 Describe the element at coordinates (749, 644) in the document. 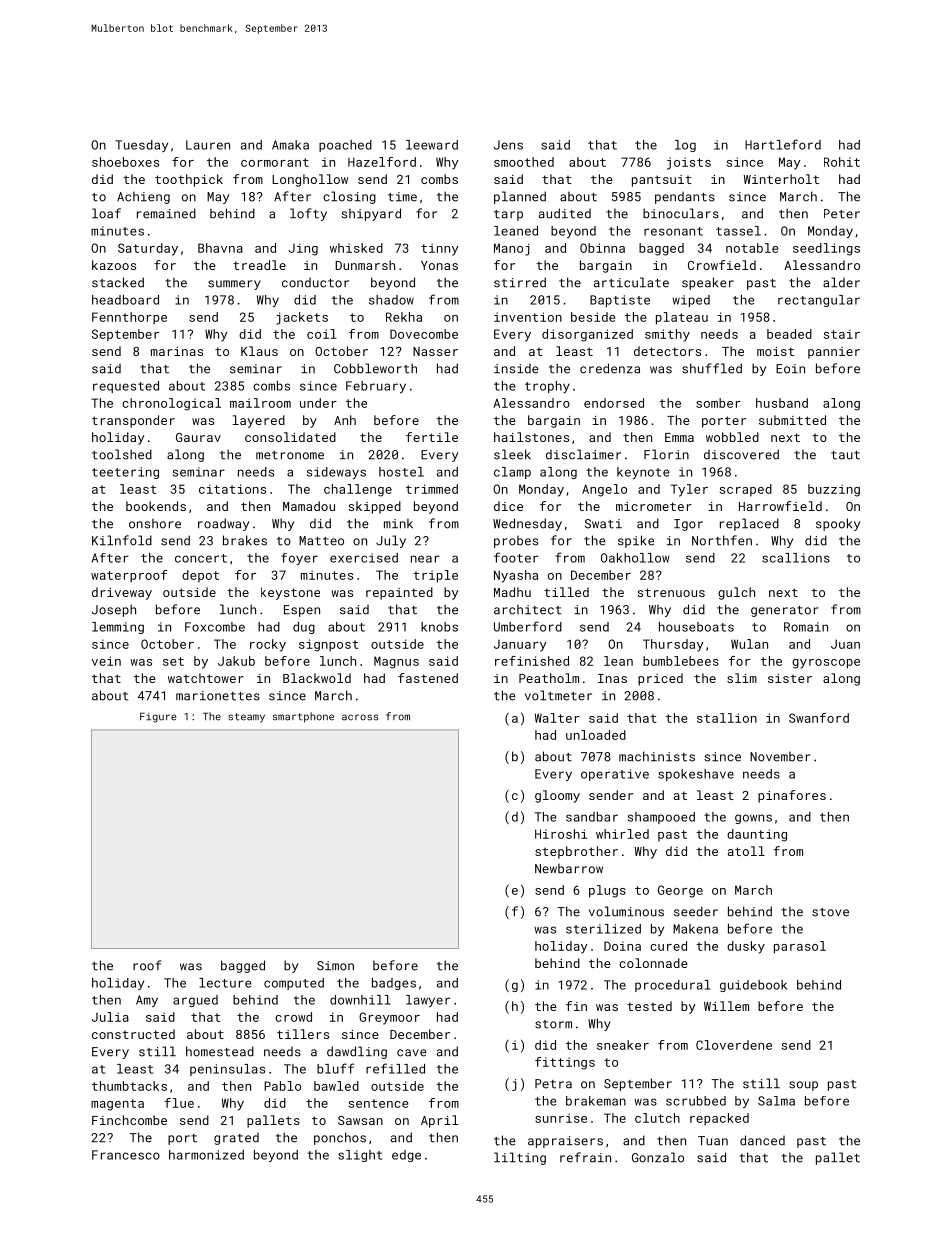

I see `Wulan` at that location.
